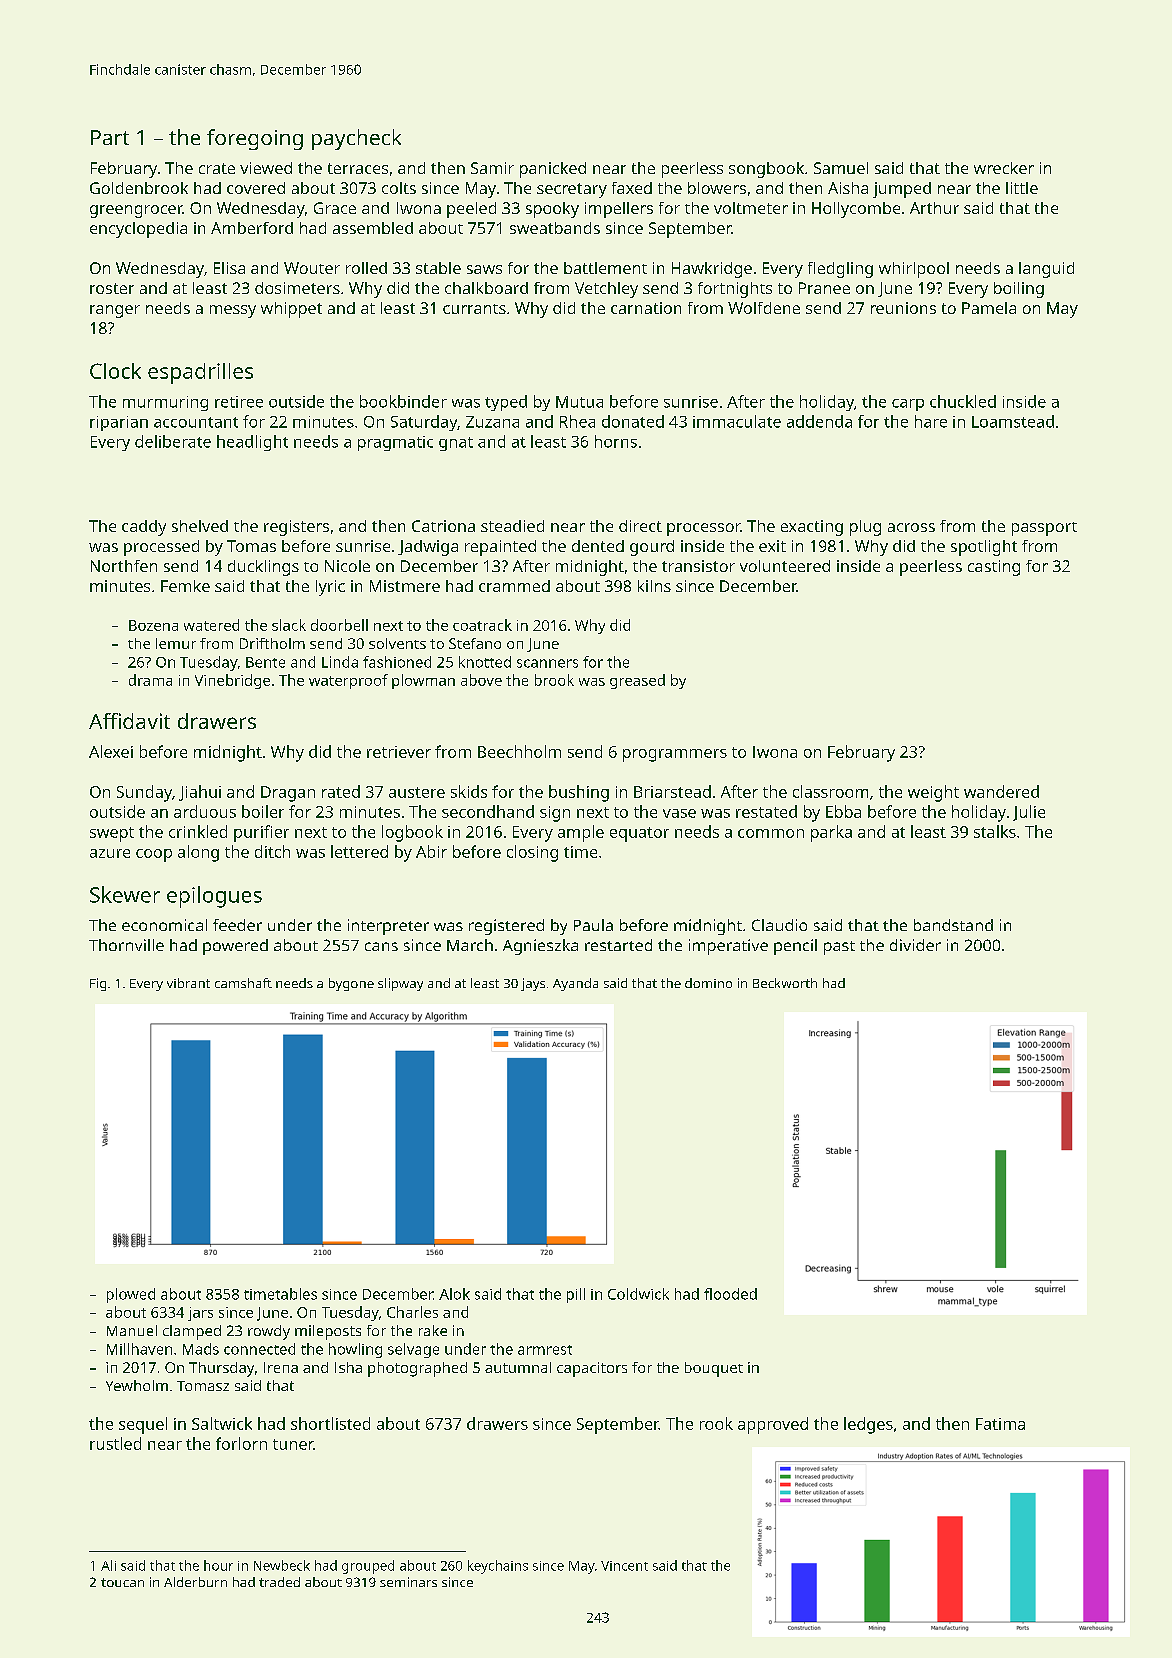 This screenshot has width=1172, height=1658. I want to click on Ayanda, so click(575, 984).
